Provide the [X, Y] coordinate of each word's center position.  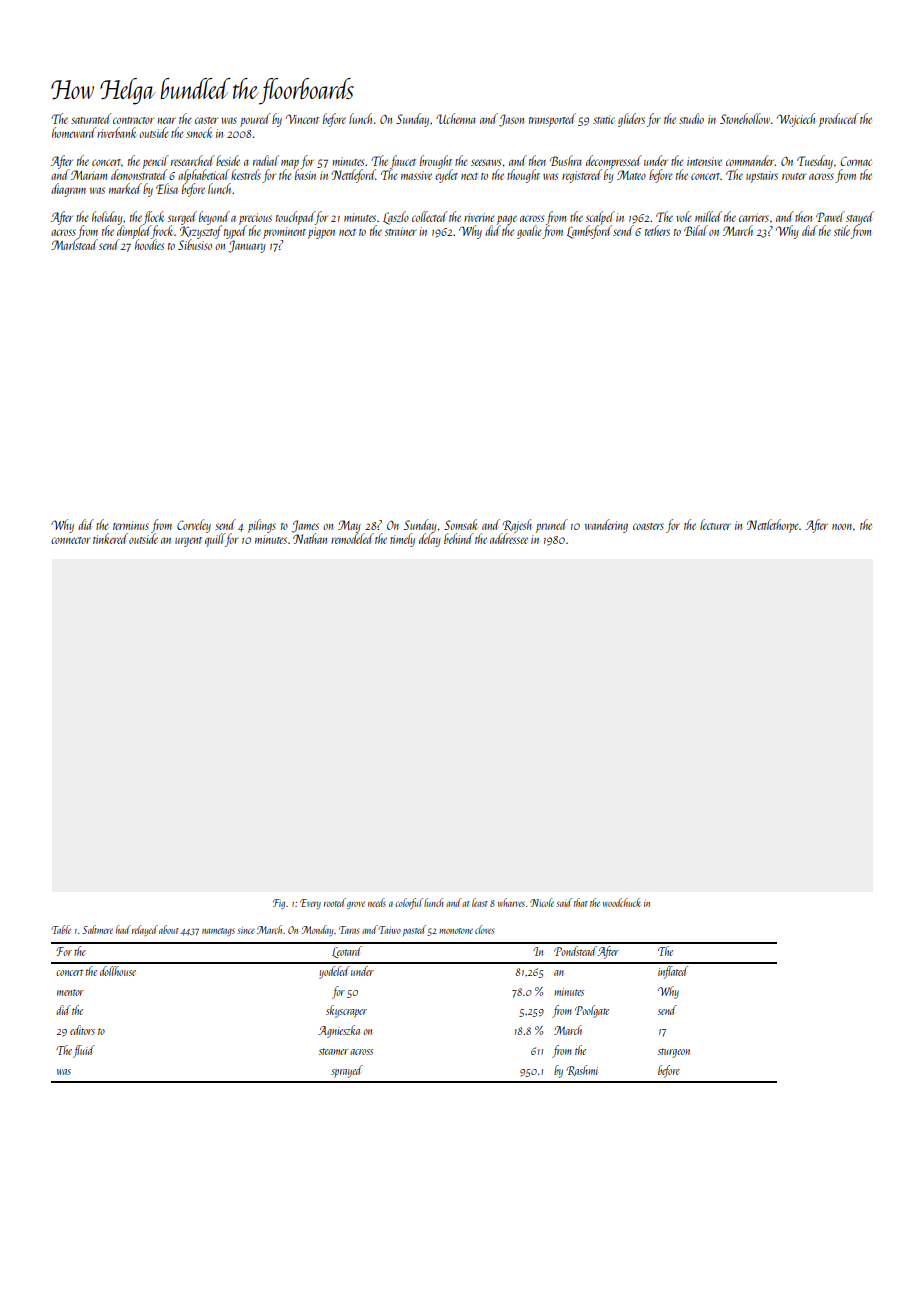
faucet [403, 162]
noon [842, 527]
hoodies [149, 244]
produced [839, 120]
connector [71, 540]
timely [402, 540]
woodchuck [622, 902]
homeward [74, 132]
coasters [648, 526]
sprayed [347, 1071]
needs [377, 902]
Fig [279, 904]
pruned [552, 526]
